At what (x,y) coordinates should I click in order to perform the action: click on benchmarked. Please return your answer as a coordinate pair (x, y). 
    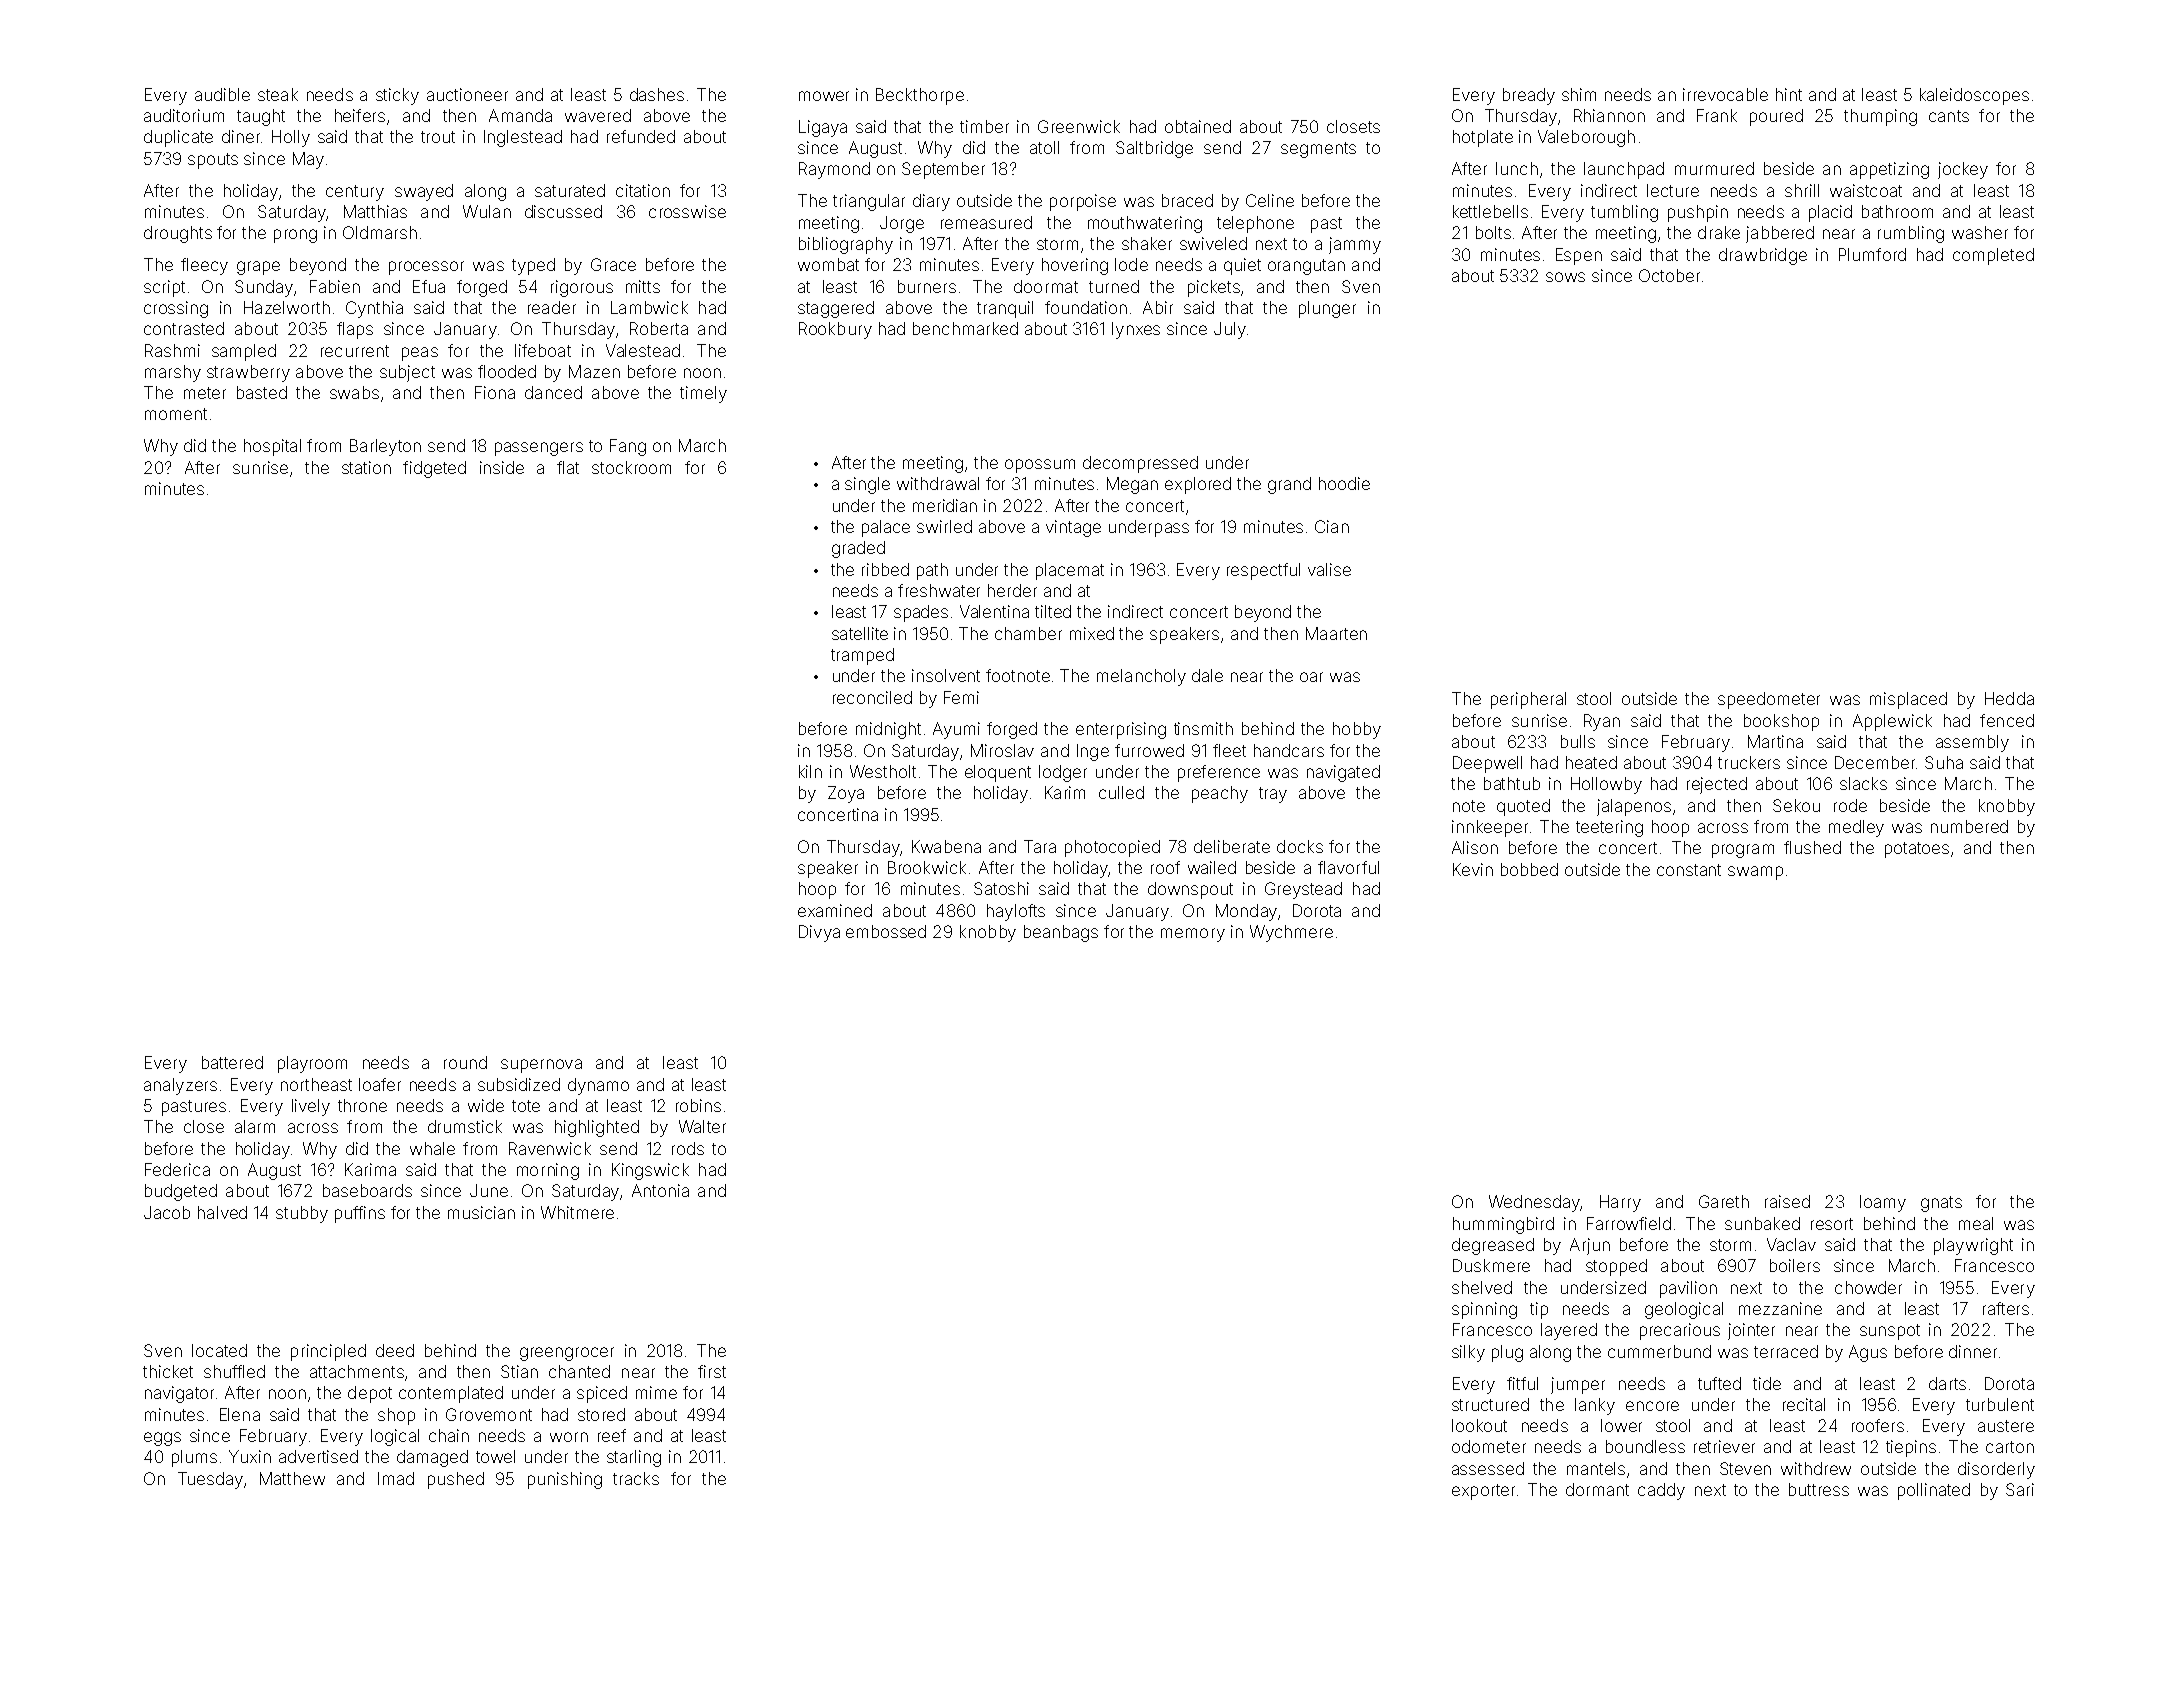
    Looking at the image, I should click on (965, 328).
